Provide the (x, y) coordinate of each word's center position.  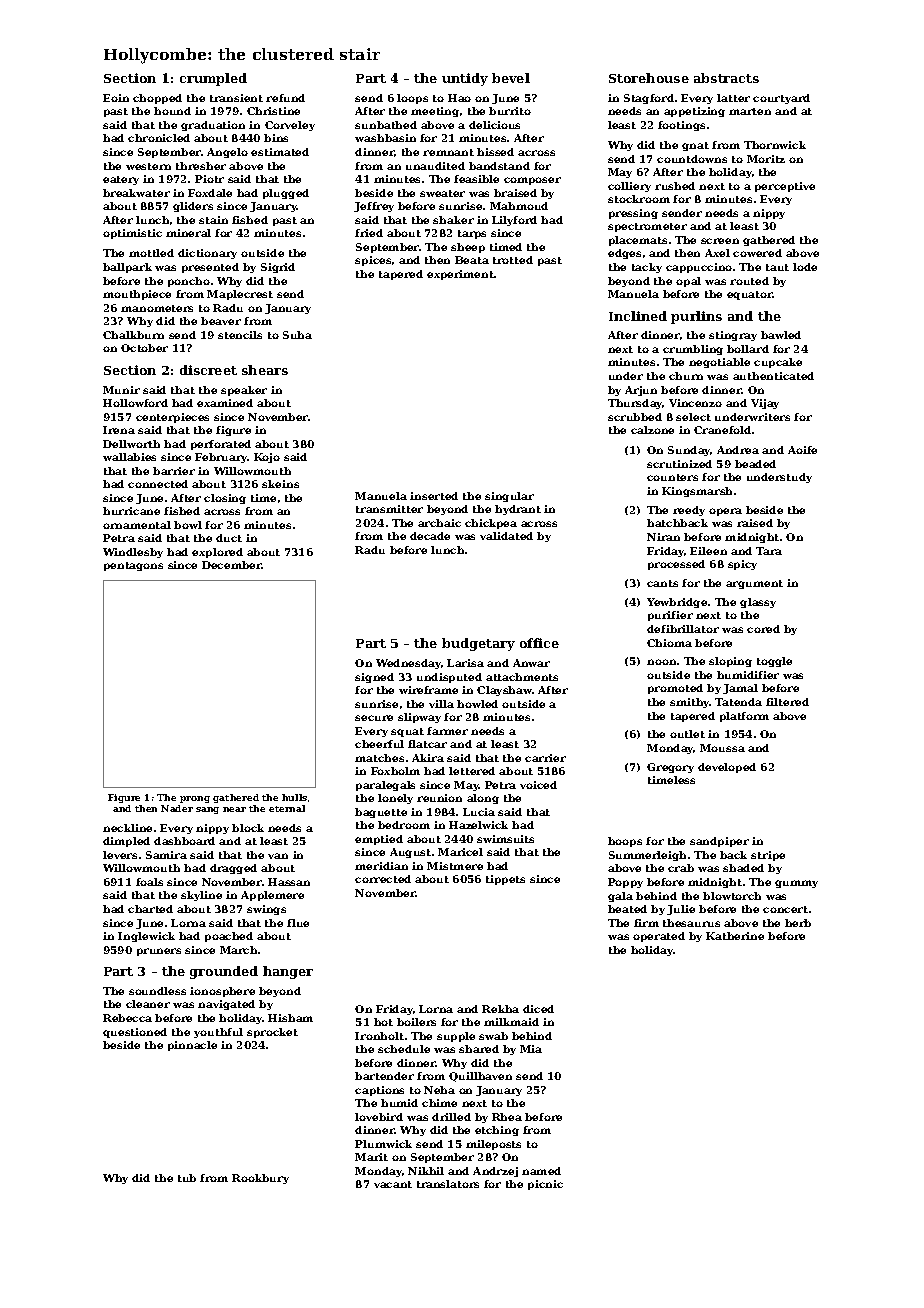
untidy (465, 79)
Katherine (735, 936)
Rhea (507, 1117)
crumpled (213, 79)
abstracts (726, 78)
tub (187, 1178)
